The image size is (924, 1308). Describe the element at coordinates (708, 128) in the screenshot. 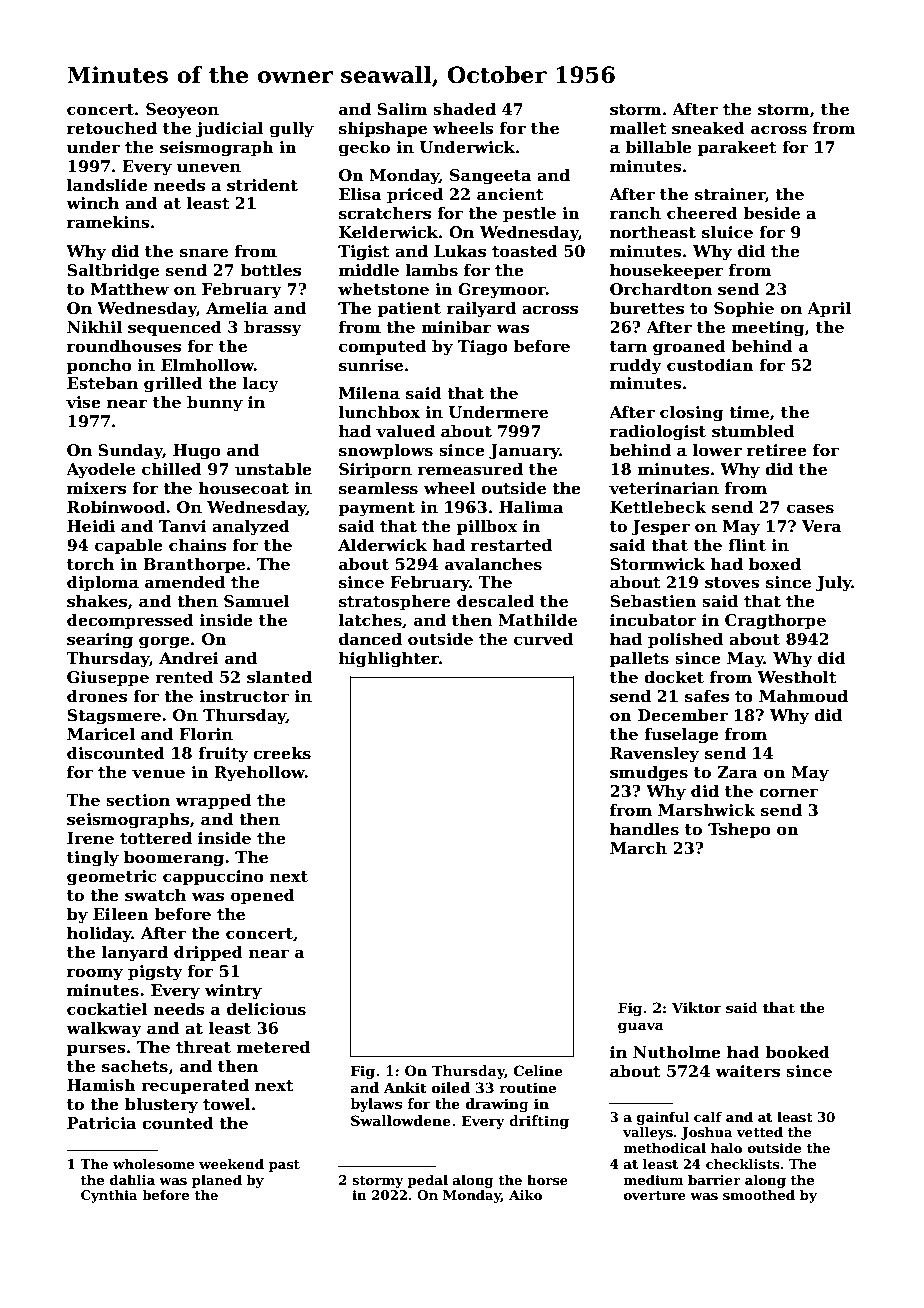

I see `sneaked` at that location.
